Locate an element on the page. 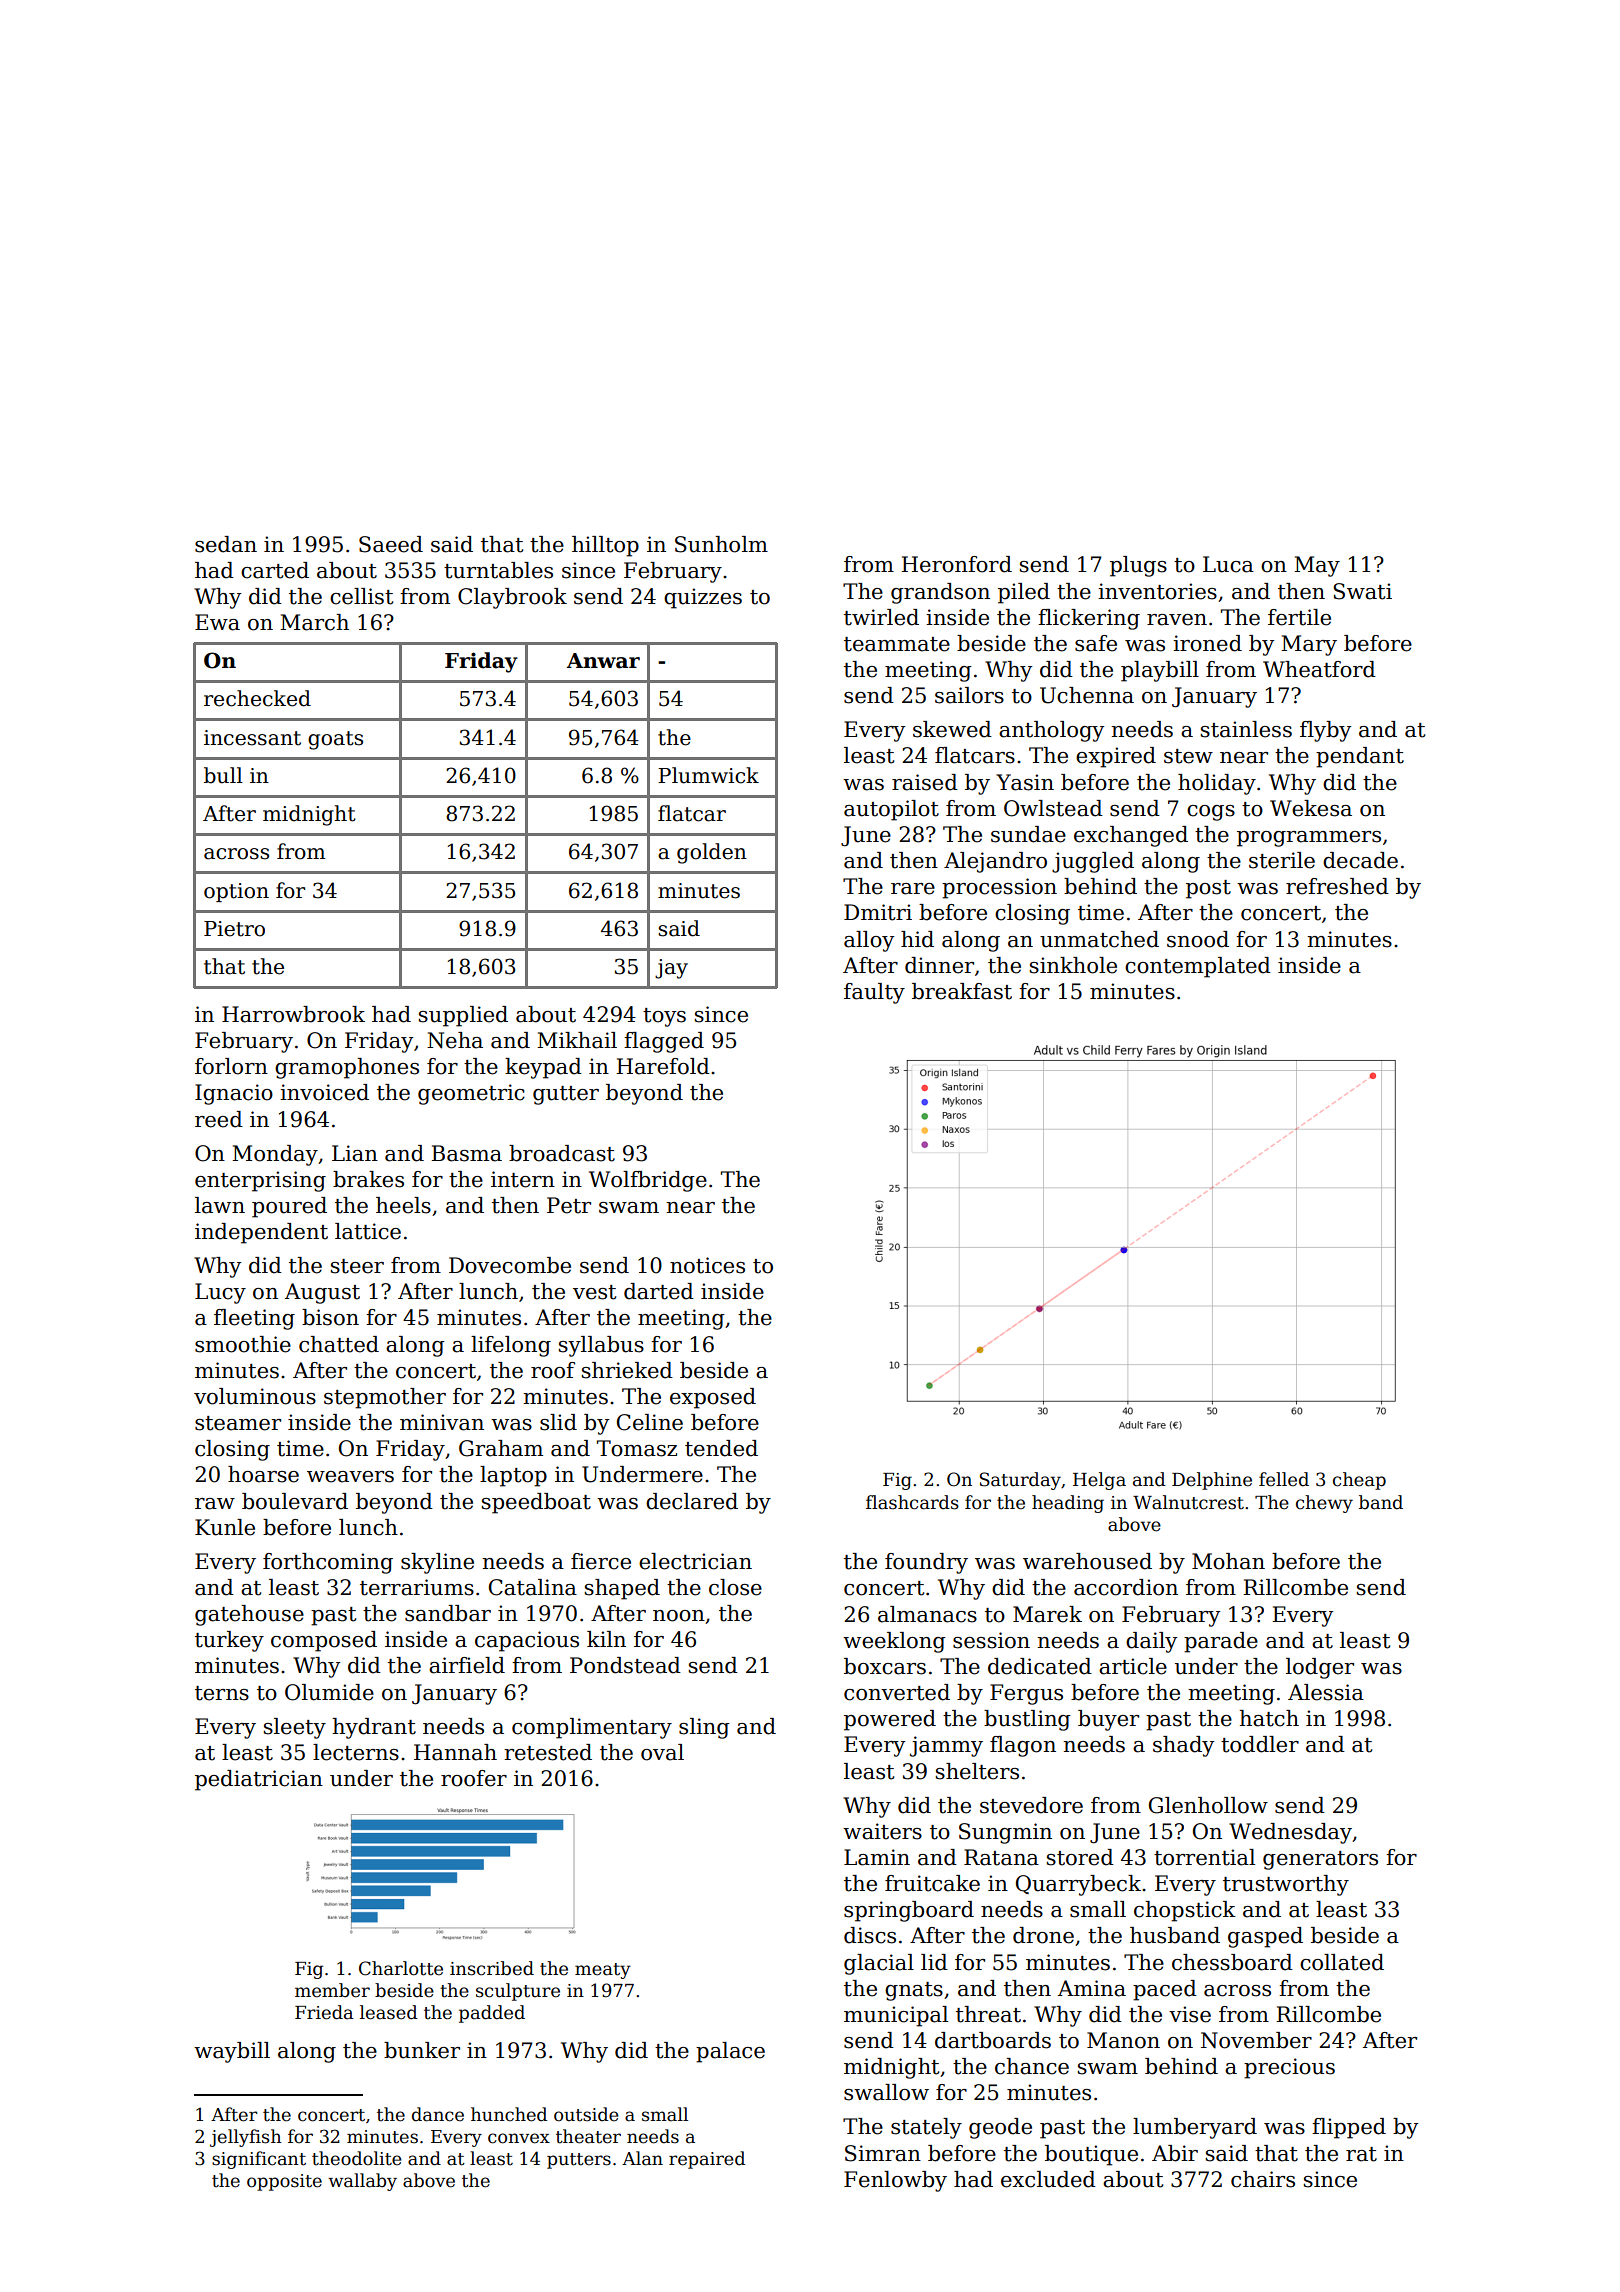 The width and height of the document is (1620, 2292). Helga is located at coordinates (1099, 1481).
